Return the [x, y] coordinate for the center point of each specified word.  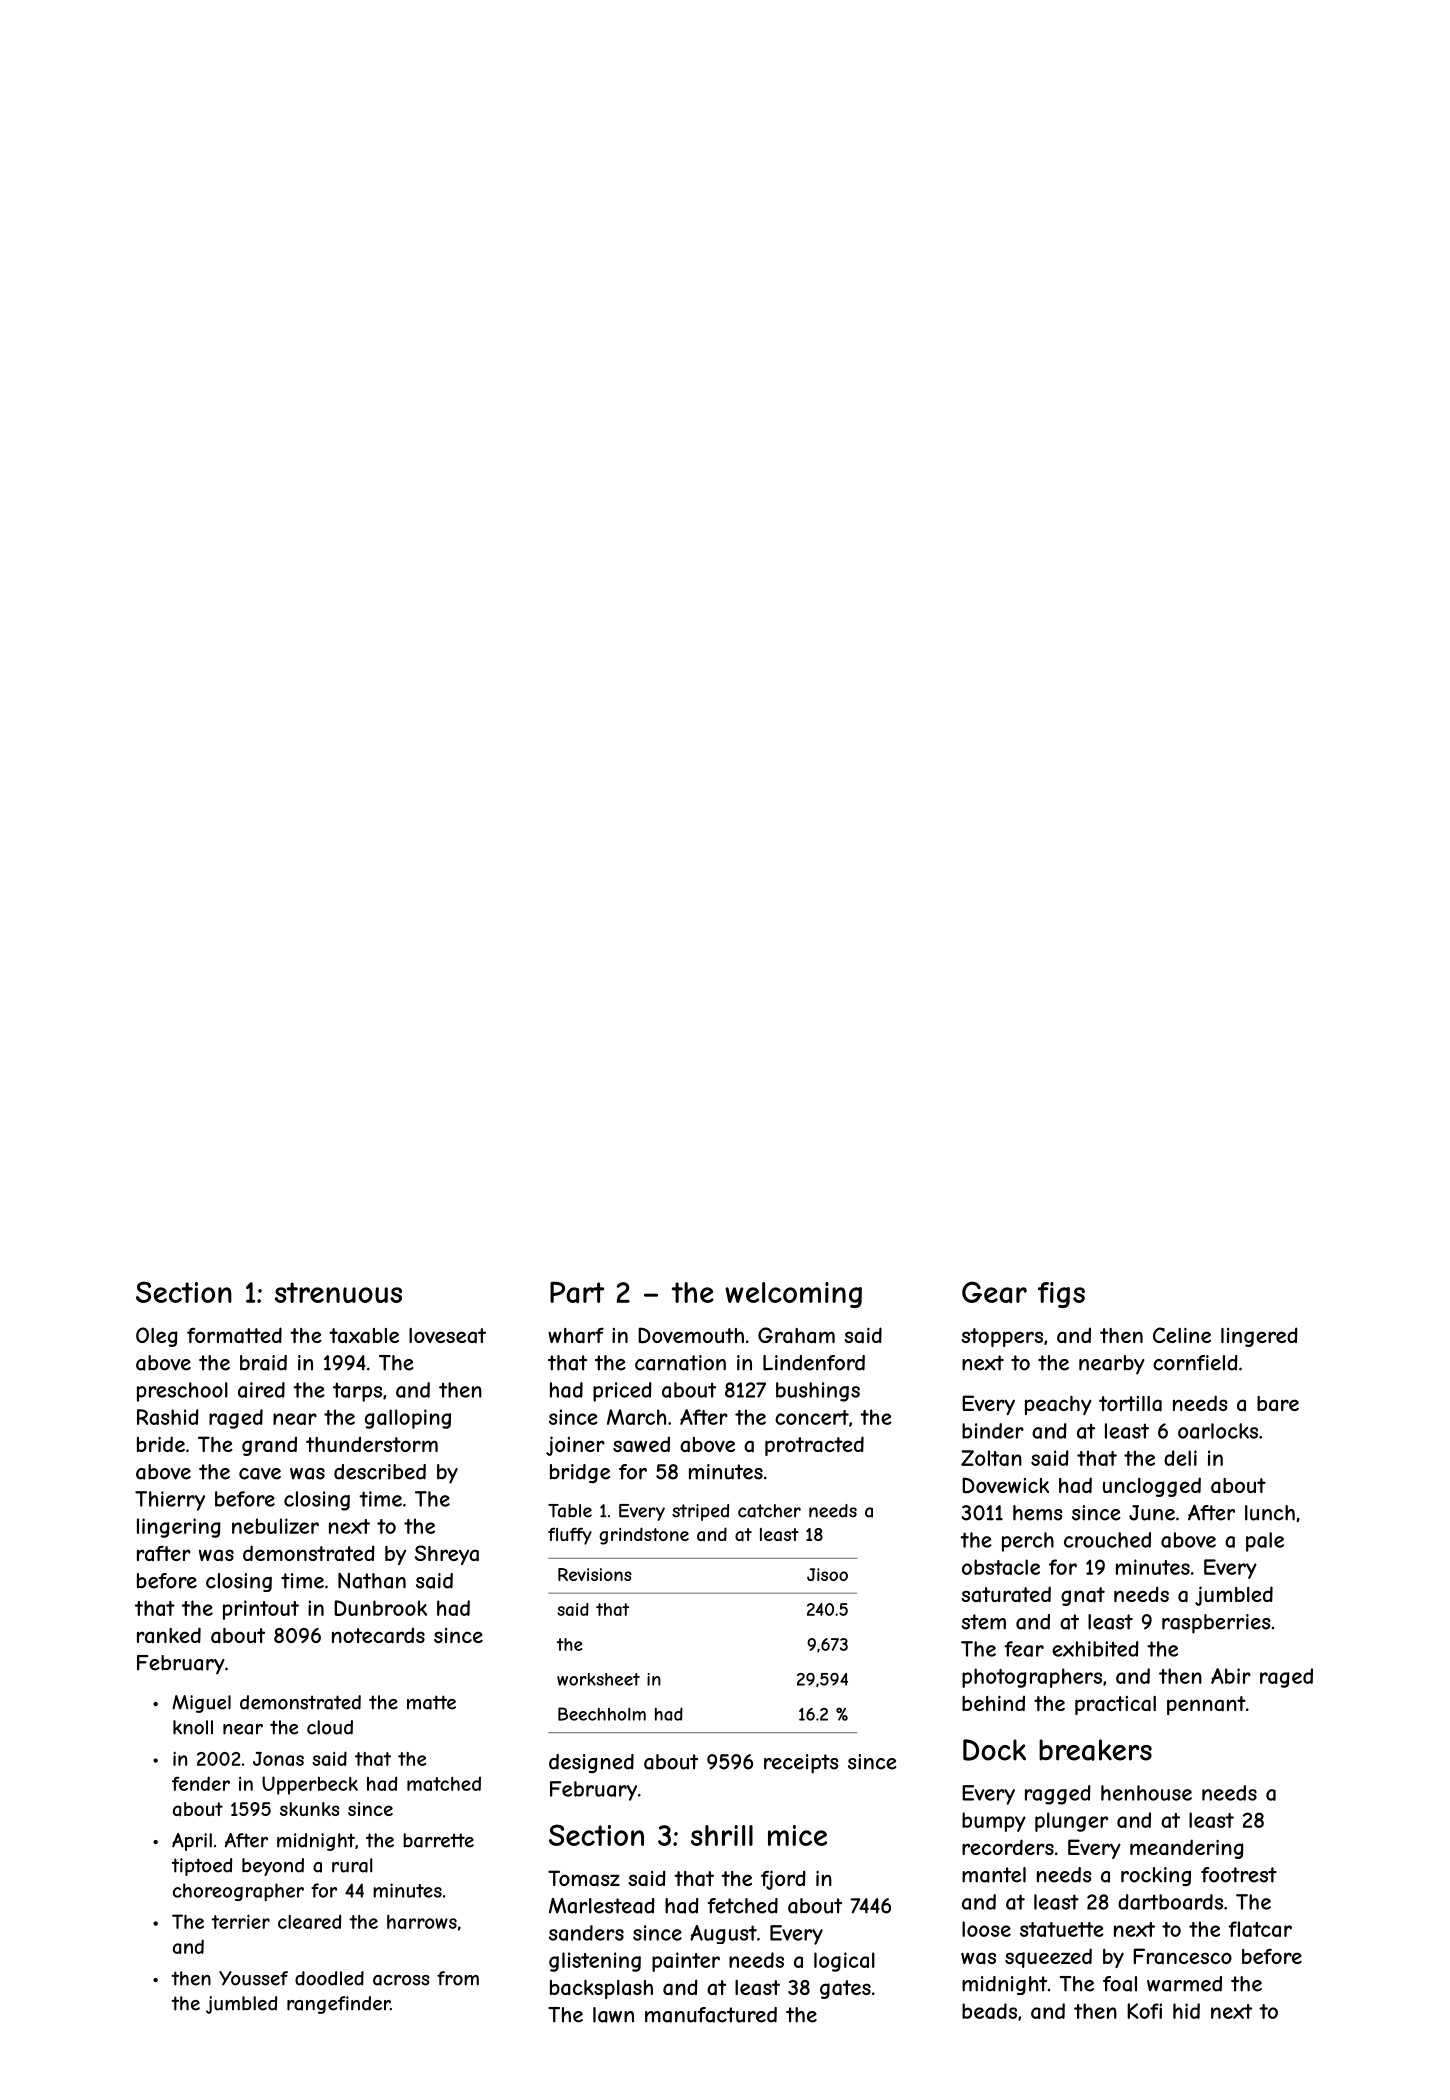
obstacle [1001, 1567]
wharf [576, 1336]
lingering [179, 1528]
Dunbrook [380, 1608]
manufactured [711, 2015]
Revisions [595, 1574]
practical [1115, 1705]
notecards [378, 1635]
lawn [613, 2015]
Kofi [1144, 2011]
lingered [1259, 1337]
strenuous [338, 1292]
